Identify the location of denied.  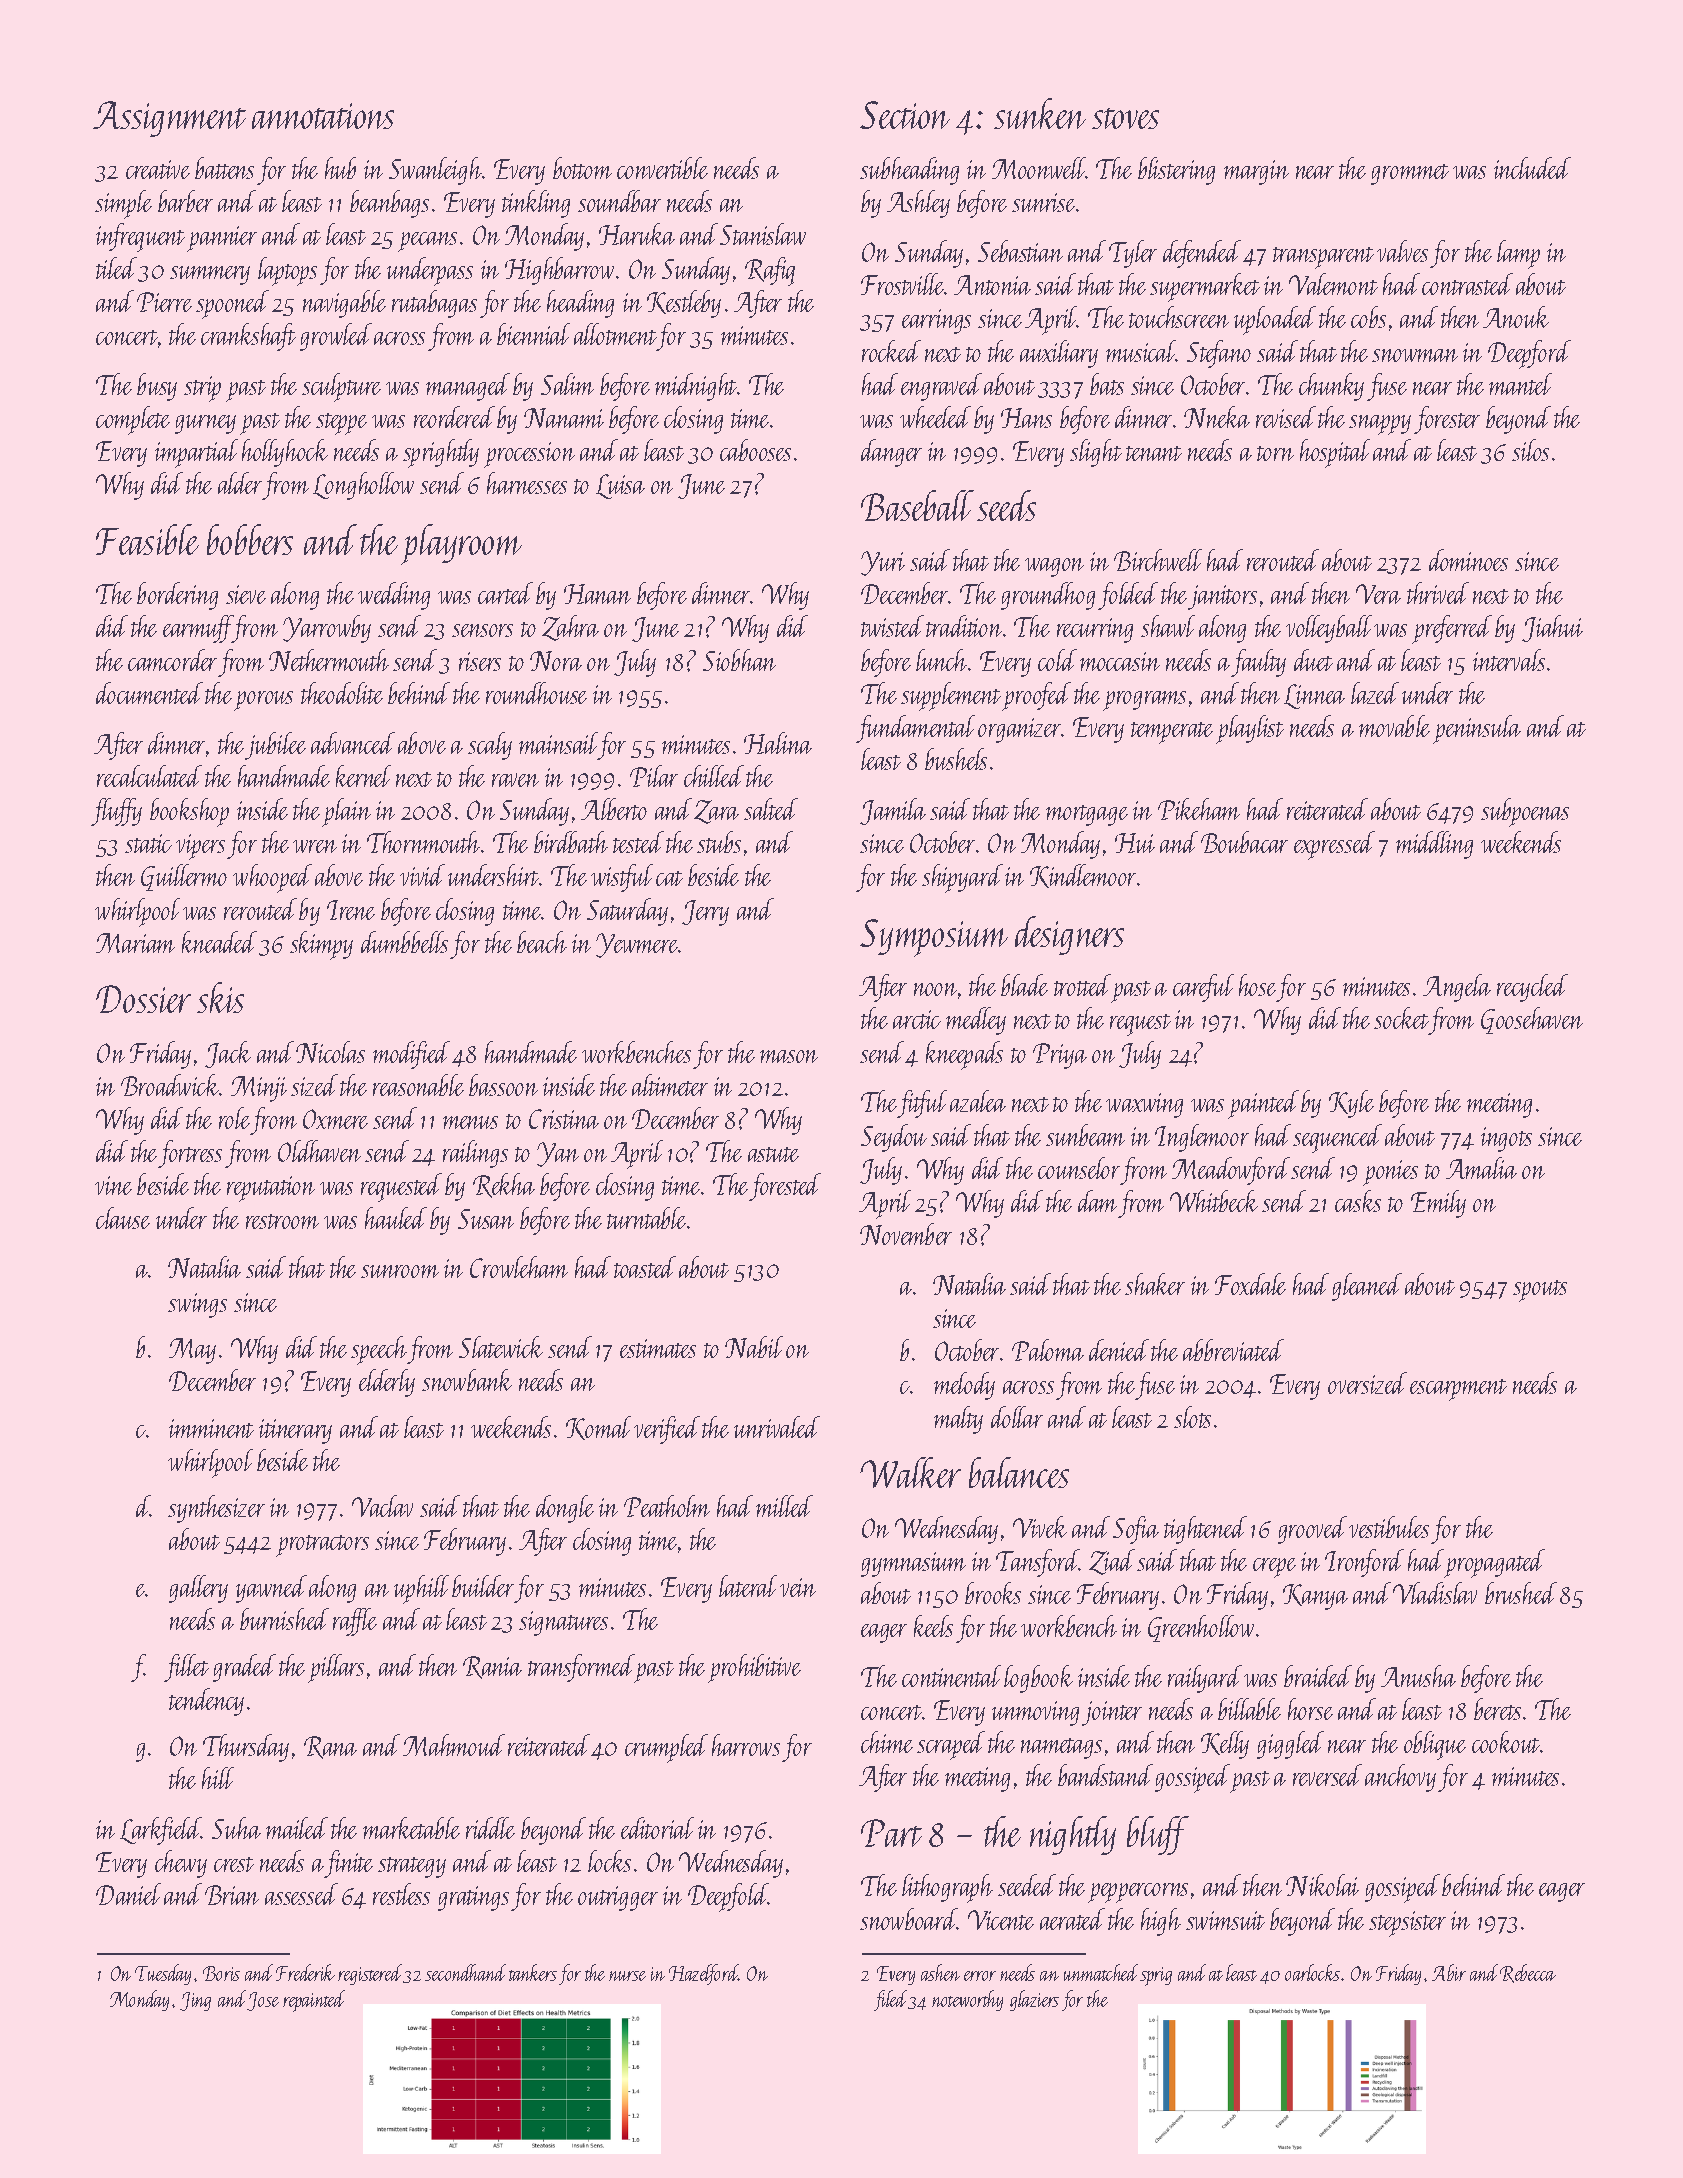
(1119, 1350).
